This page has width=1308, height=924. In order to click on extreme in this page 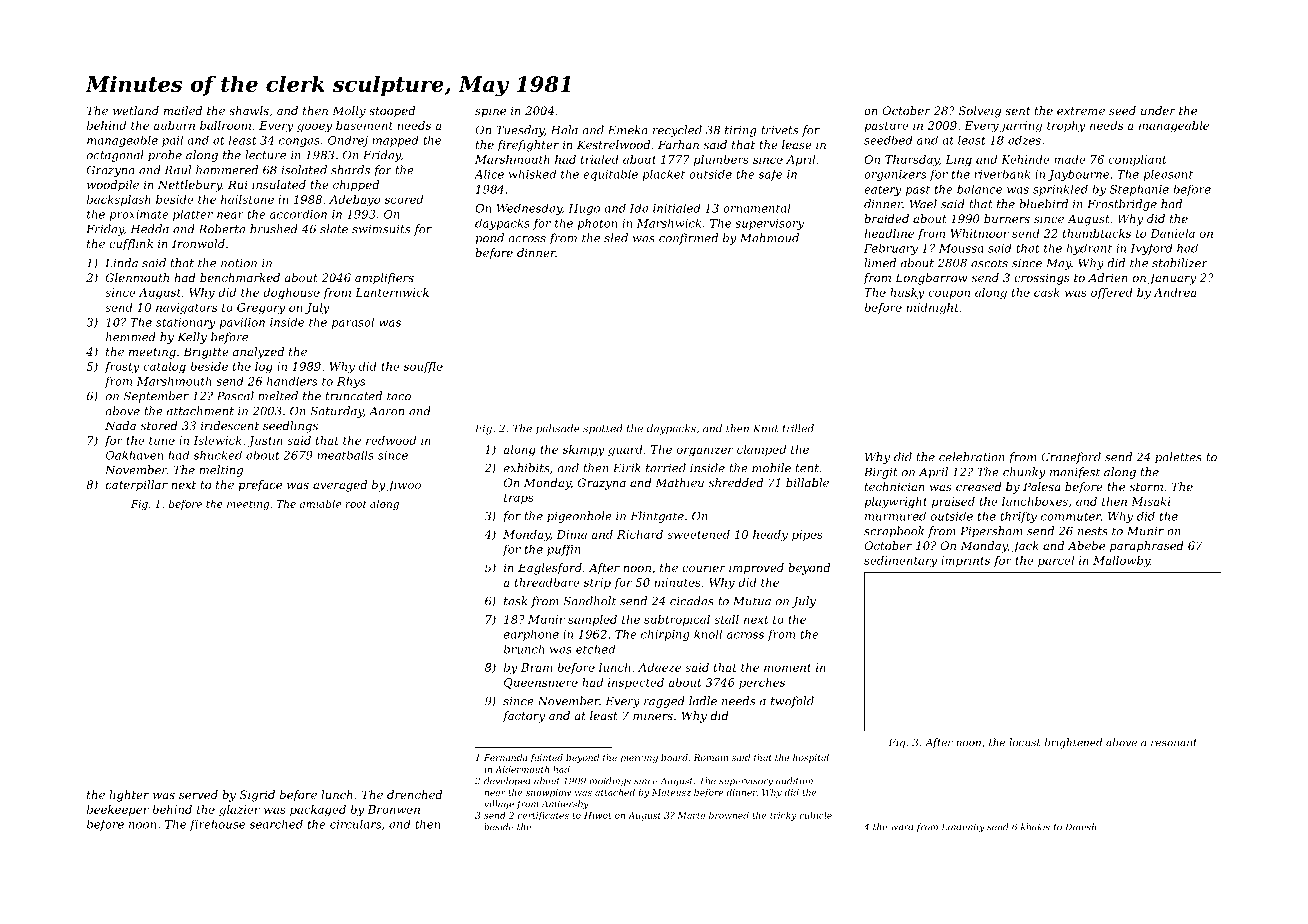, I will do `click(1081, 111)`.
